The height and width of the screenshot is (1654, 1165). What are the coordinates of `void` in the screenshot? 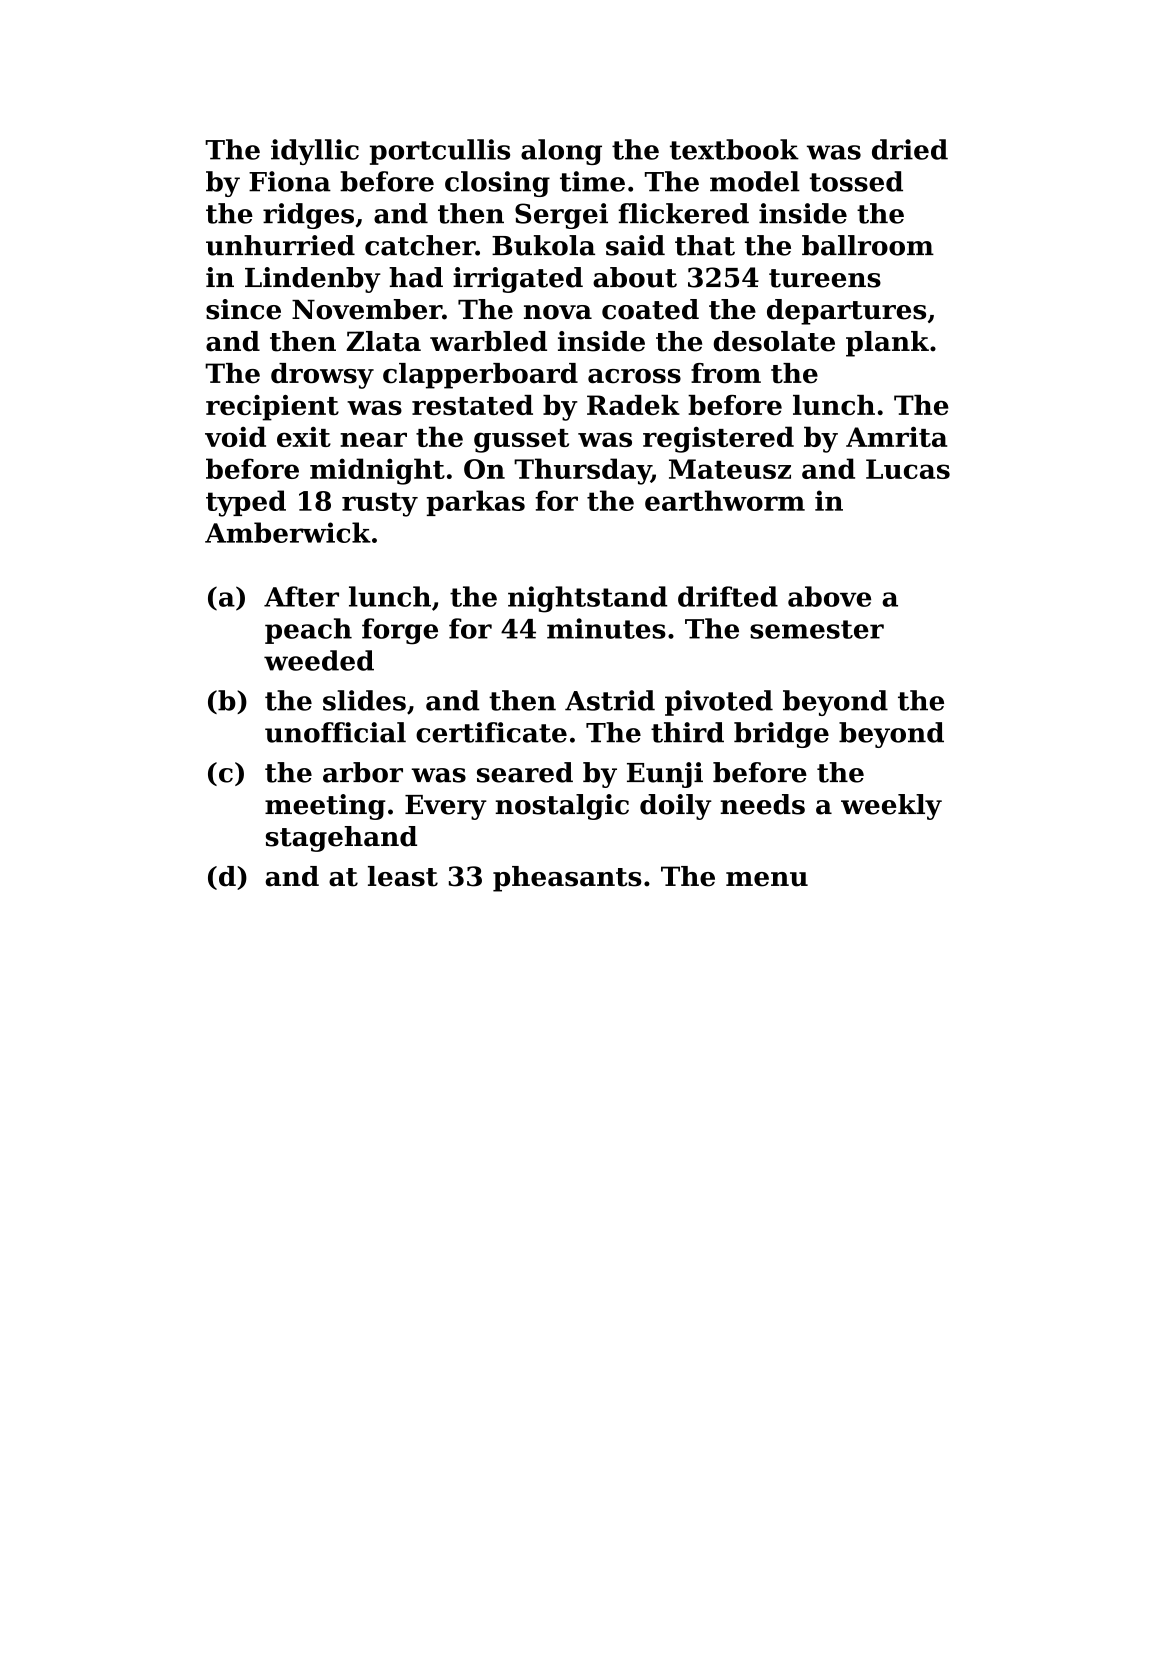 It's located at (235, 436).
